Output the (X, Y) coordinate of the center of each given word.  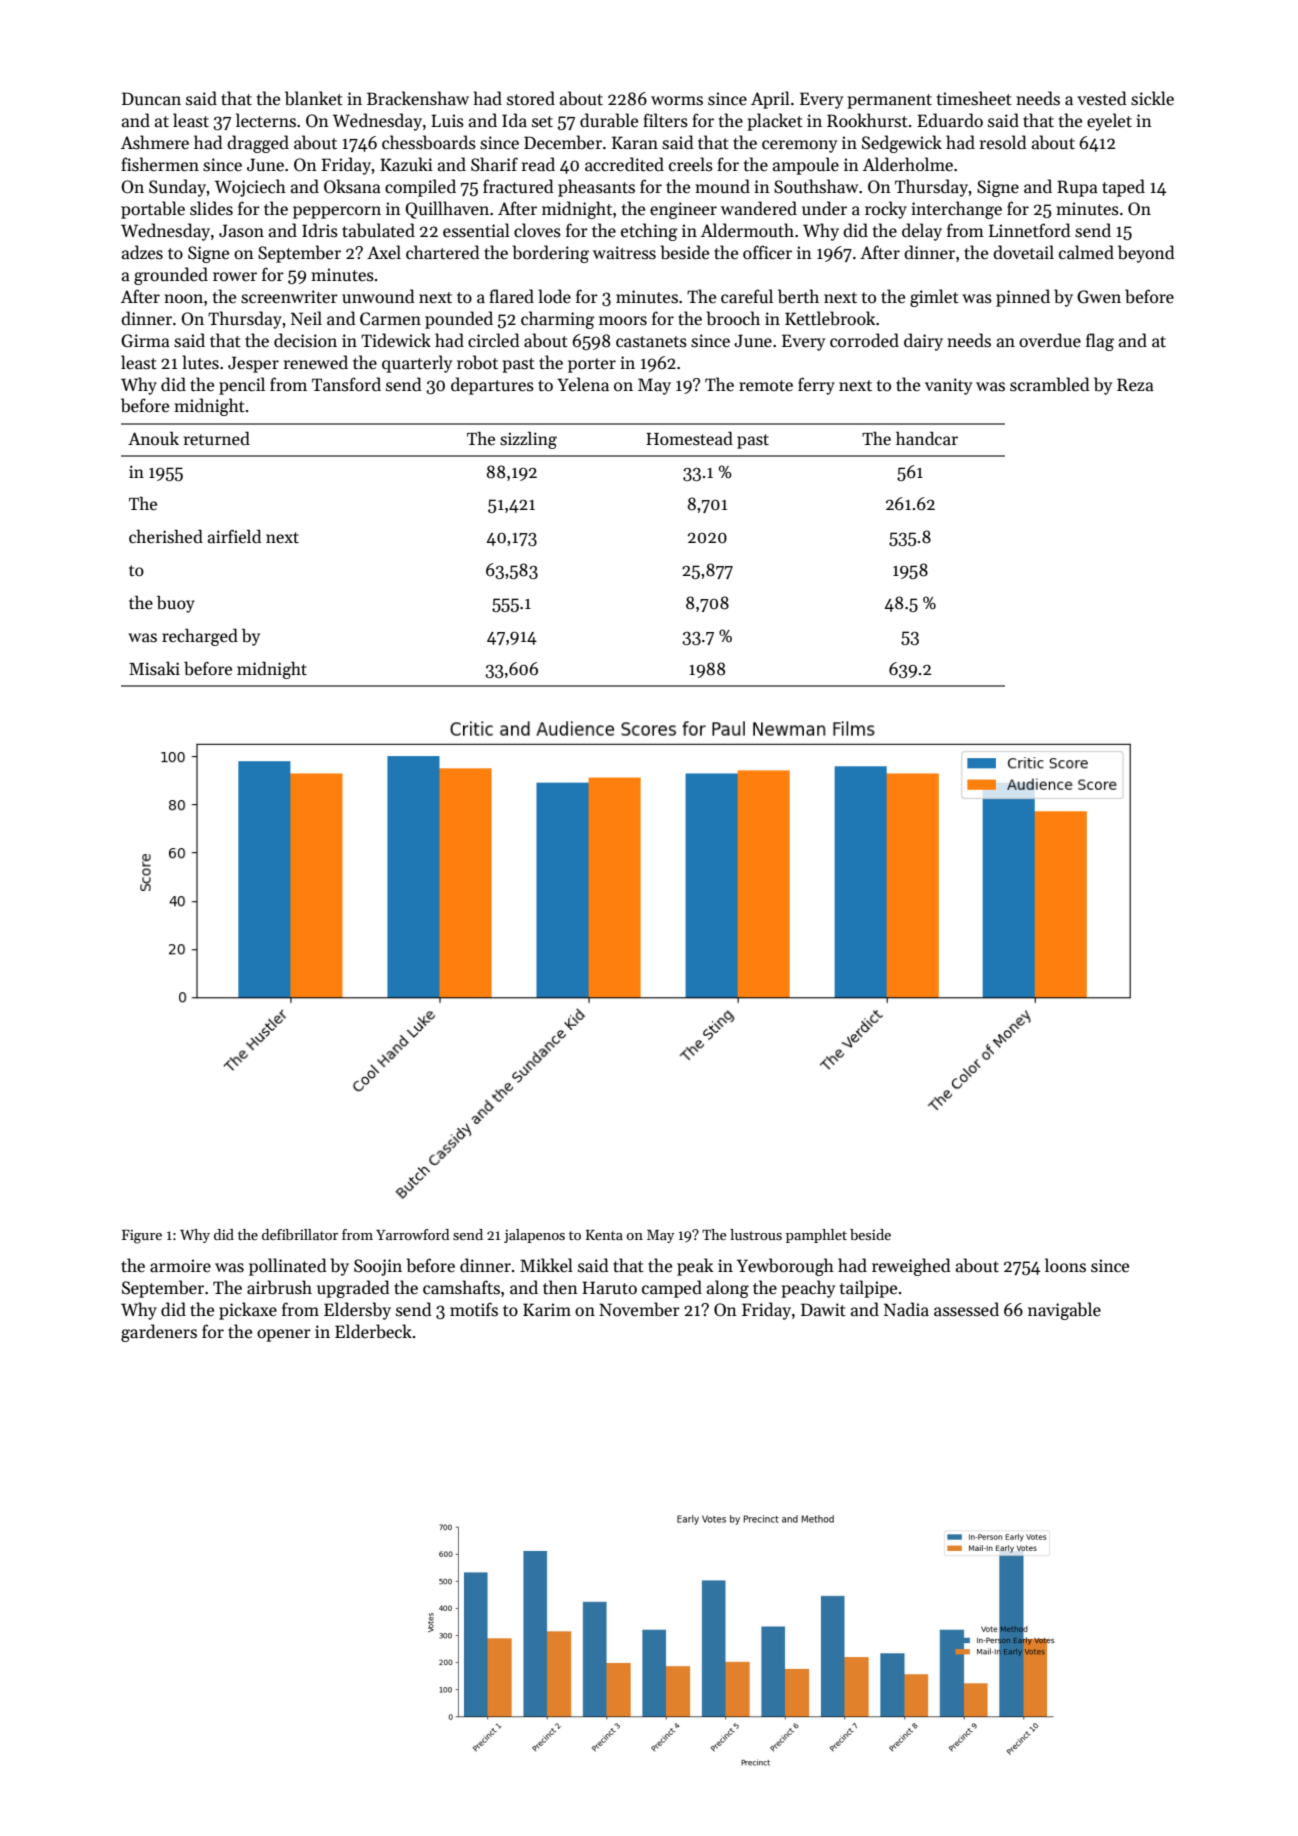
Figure (142, 1236)
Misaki (154, 668)
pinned (1023, 298)
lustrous (756, 1234)
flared (511, 296)
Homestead (689, 438)
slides (211, 208)
